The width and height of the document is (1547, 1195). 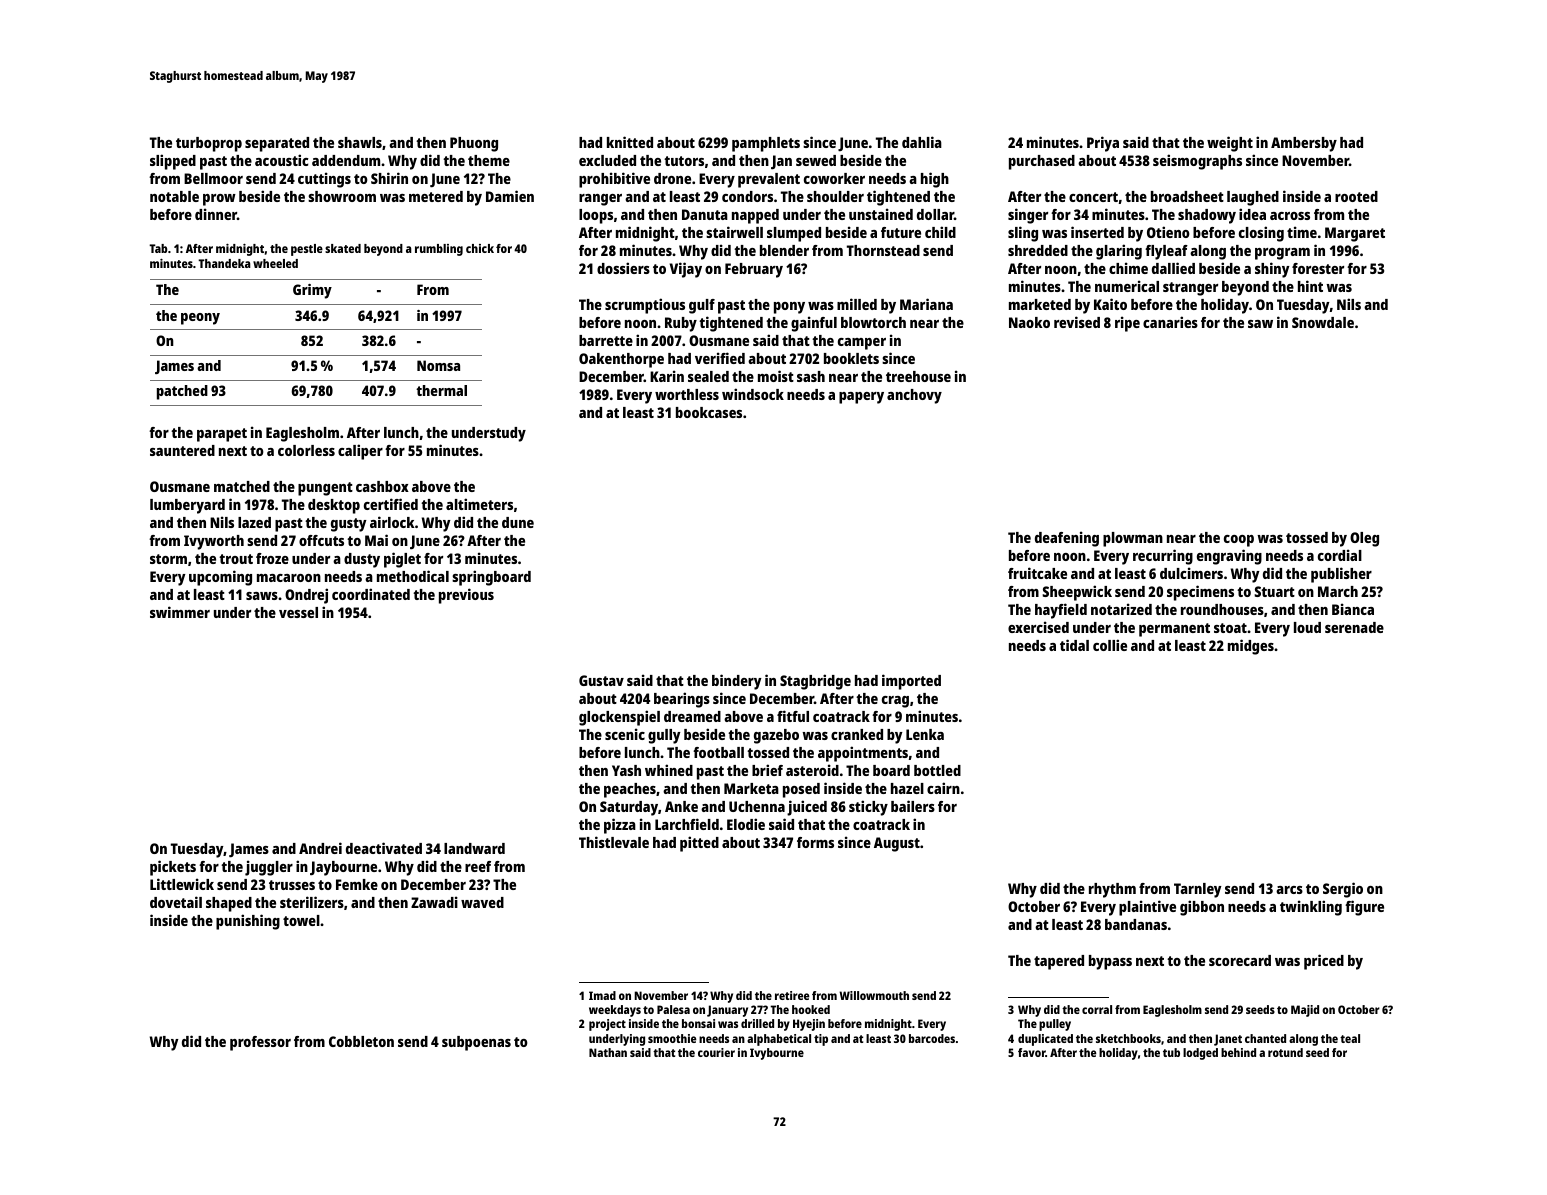 I want to click on shawls, so click(x=360, y=142).
